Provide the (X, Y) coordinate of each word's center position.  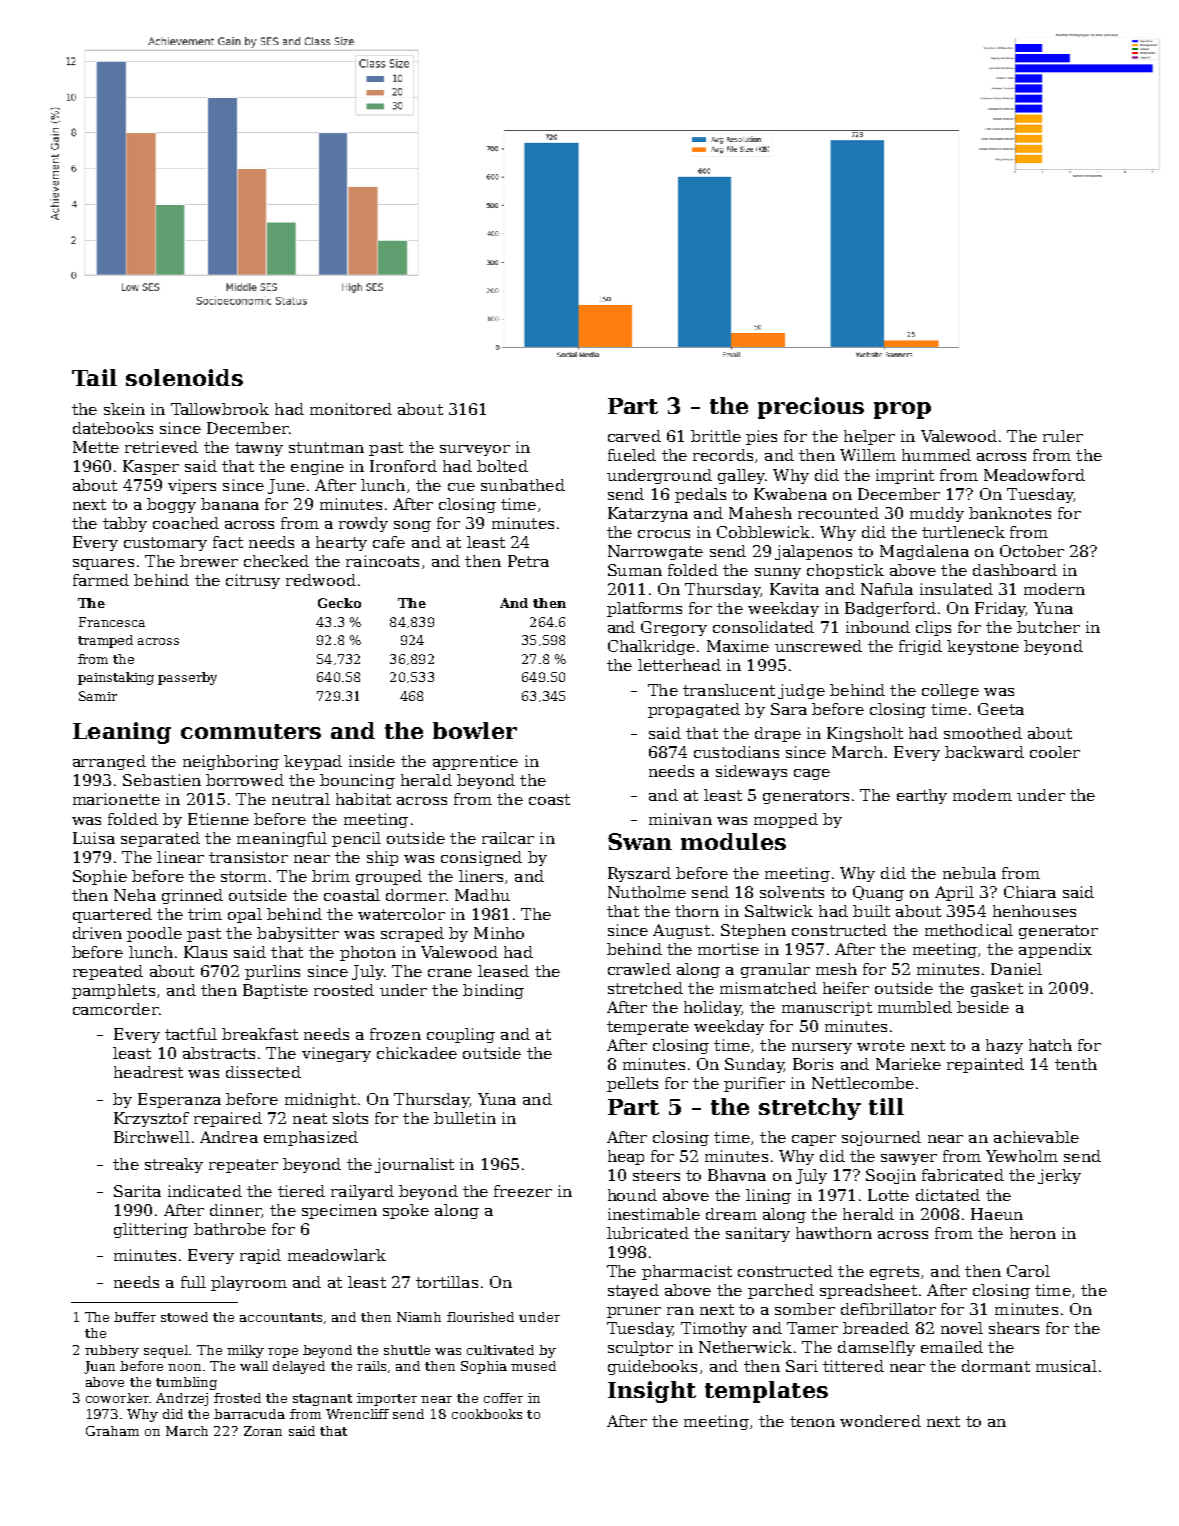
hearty (341, 543)
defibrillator (888, 1309)
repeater (243, 1166)
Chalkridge (651, 647)
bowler (475, 730)
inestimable (654, 1214)
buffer (135, 1317)
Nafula (887, 589)
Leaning (122, 733)
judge (801, 691)
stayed (633, 1291)
